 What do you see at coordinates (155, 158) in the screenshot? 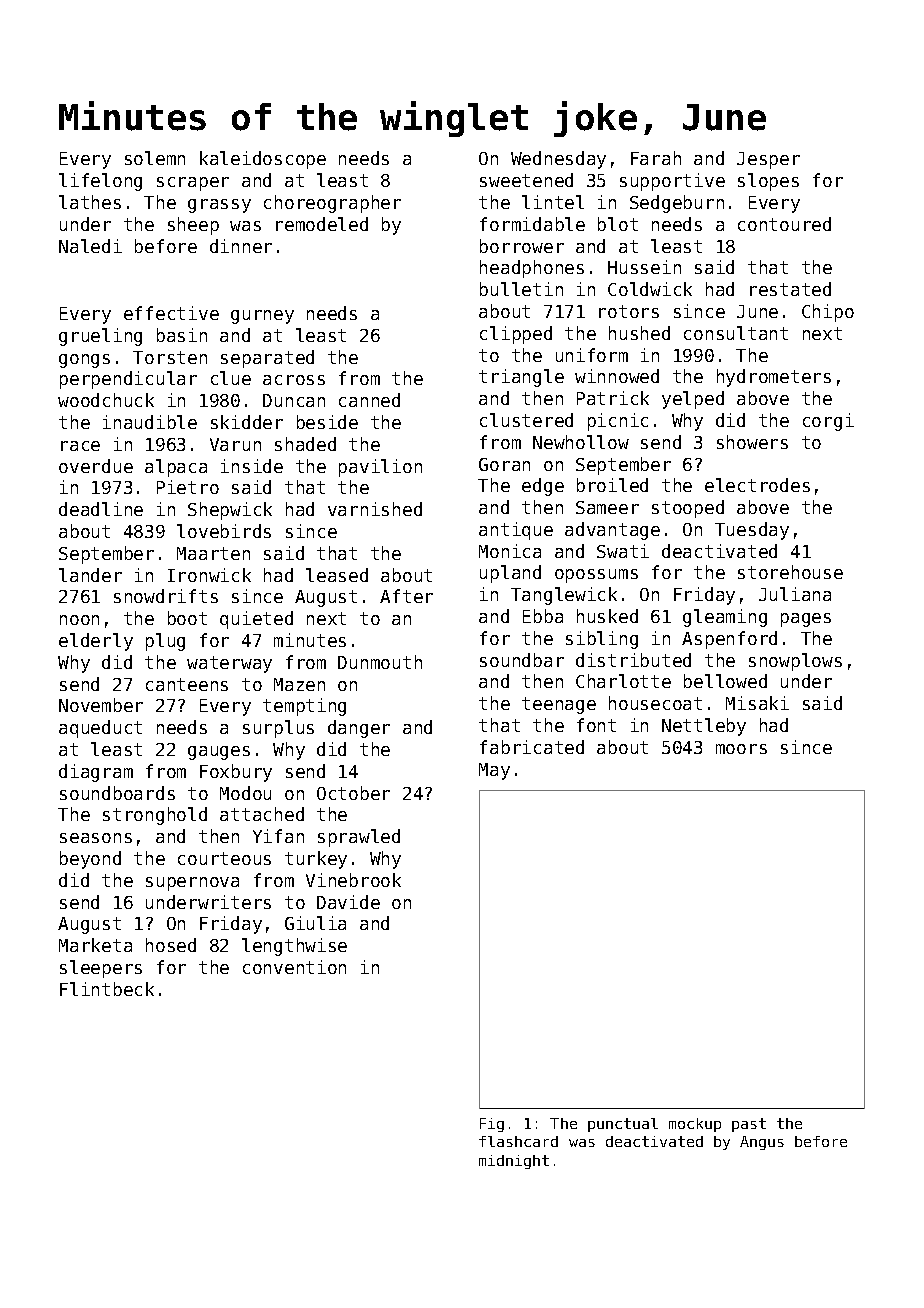
I see `solemn` at bounding box center [155, 158].
